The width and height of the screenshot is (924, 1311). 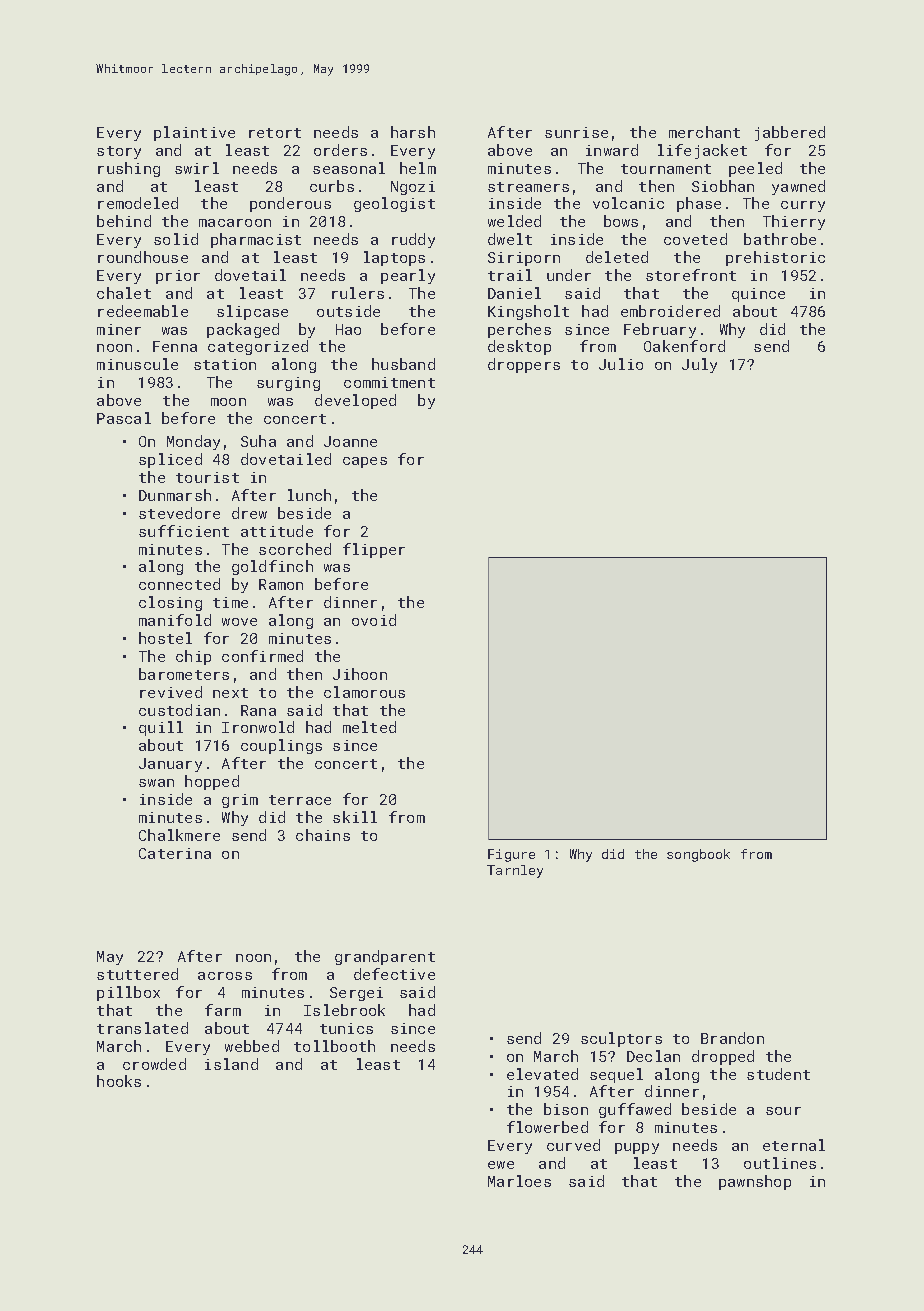 I want to click on merchant, so click(x=704, y=132).
